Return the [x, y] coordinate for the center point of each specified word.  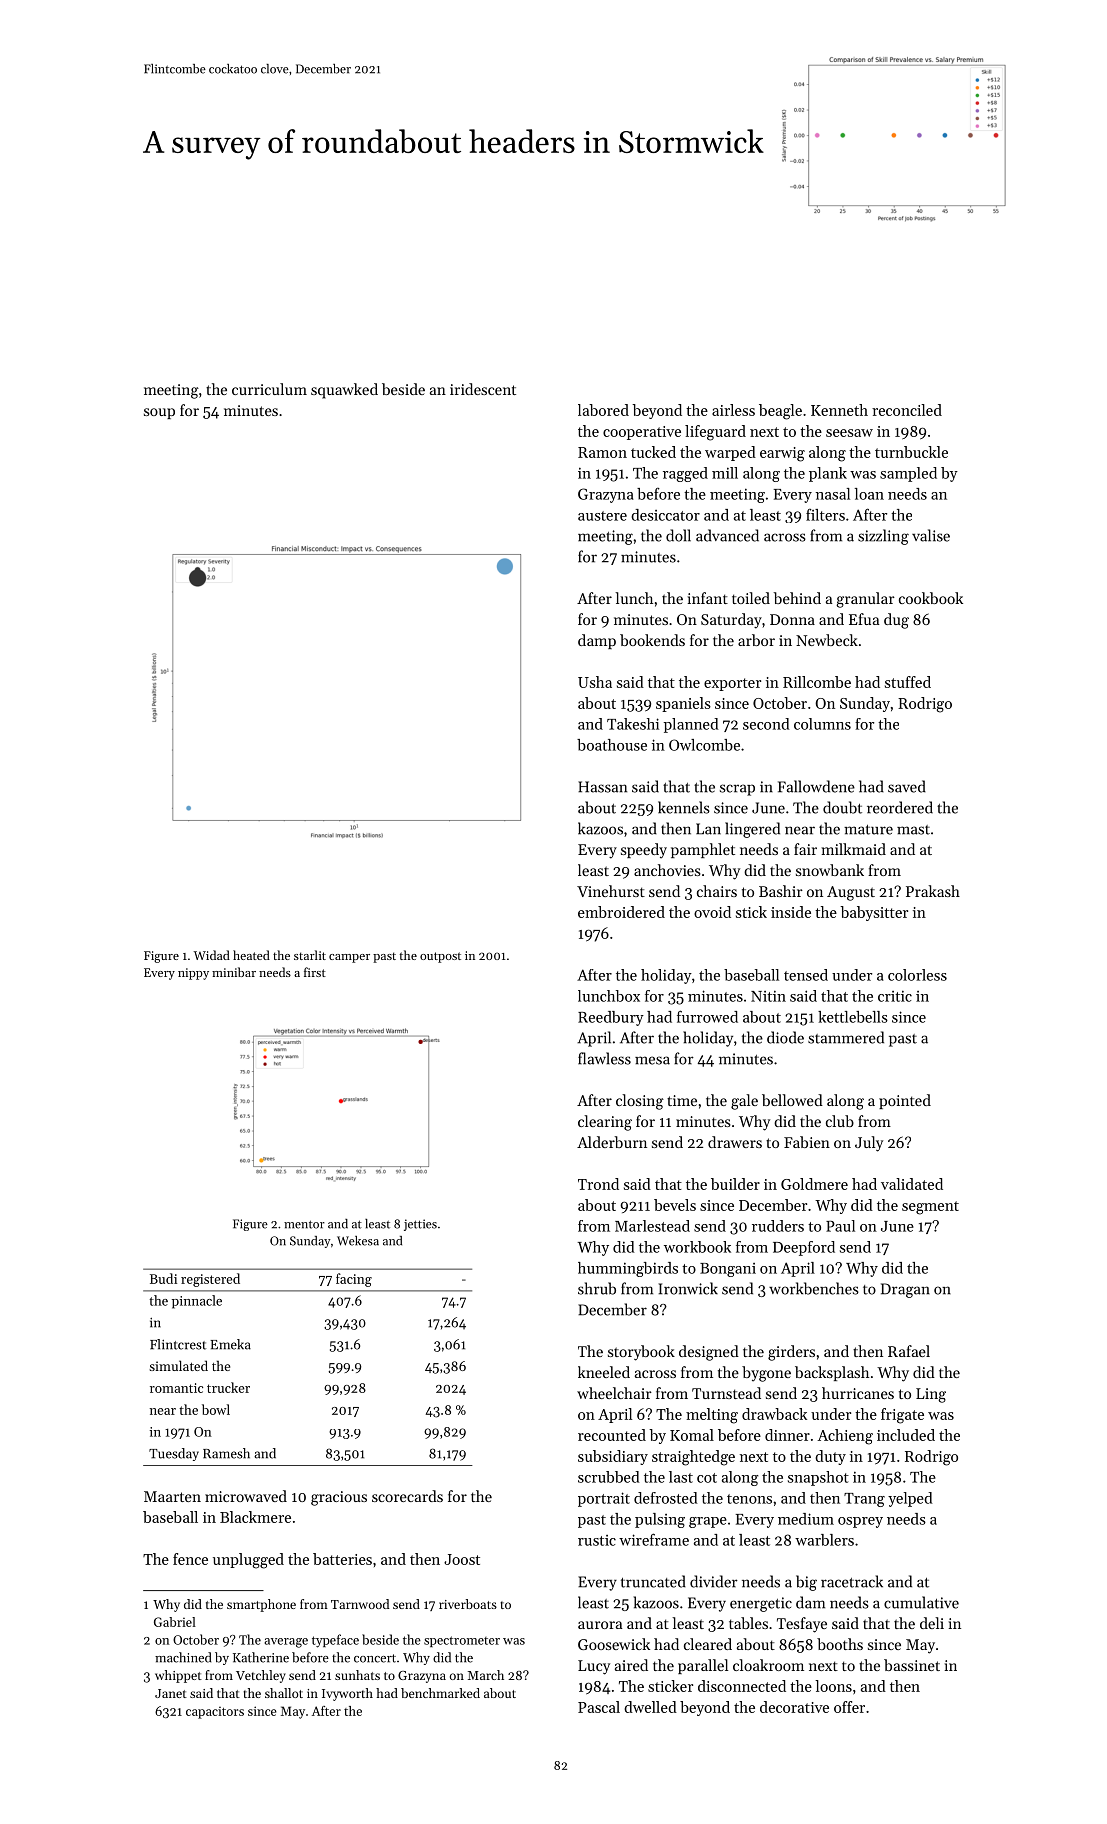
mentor [304, 1224]
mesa [652, 1060]
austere [602, 516]
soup [159, 413]
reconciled [907, 410]
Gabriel [175, 1622]
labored [603, 410]
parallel [703, 1666]
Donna [792, 619]
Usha [595, 682]
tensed [806, 975]
